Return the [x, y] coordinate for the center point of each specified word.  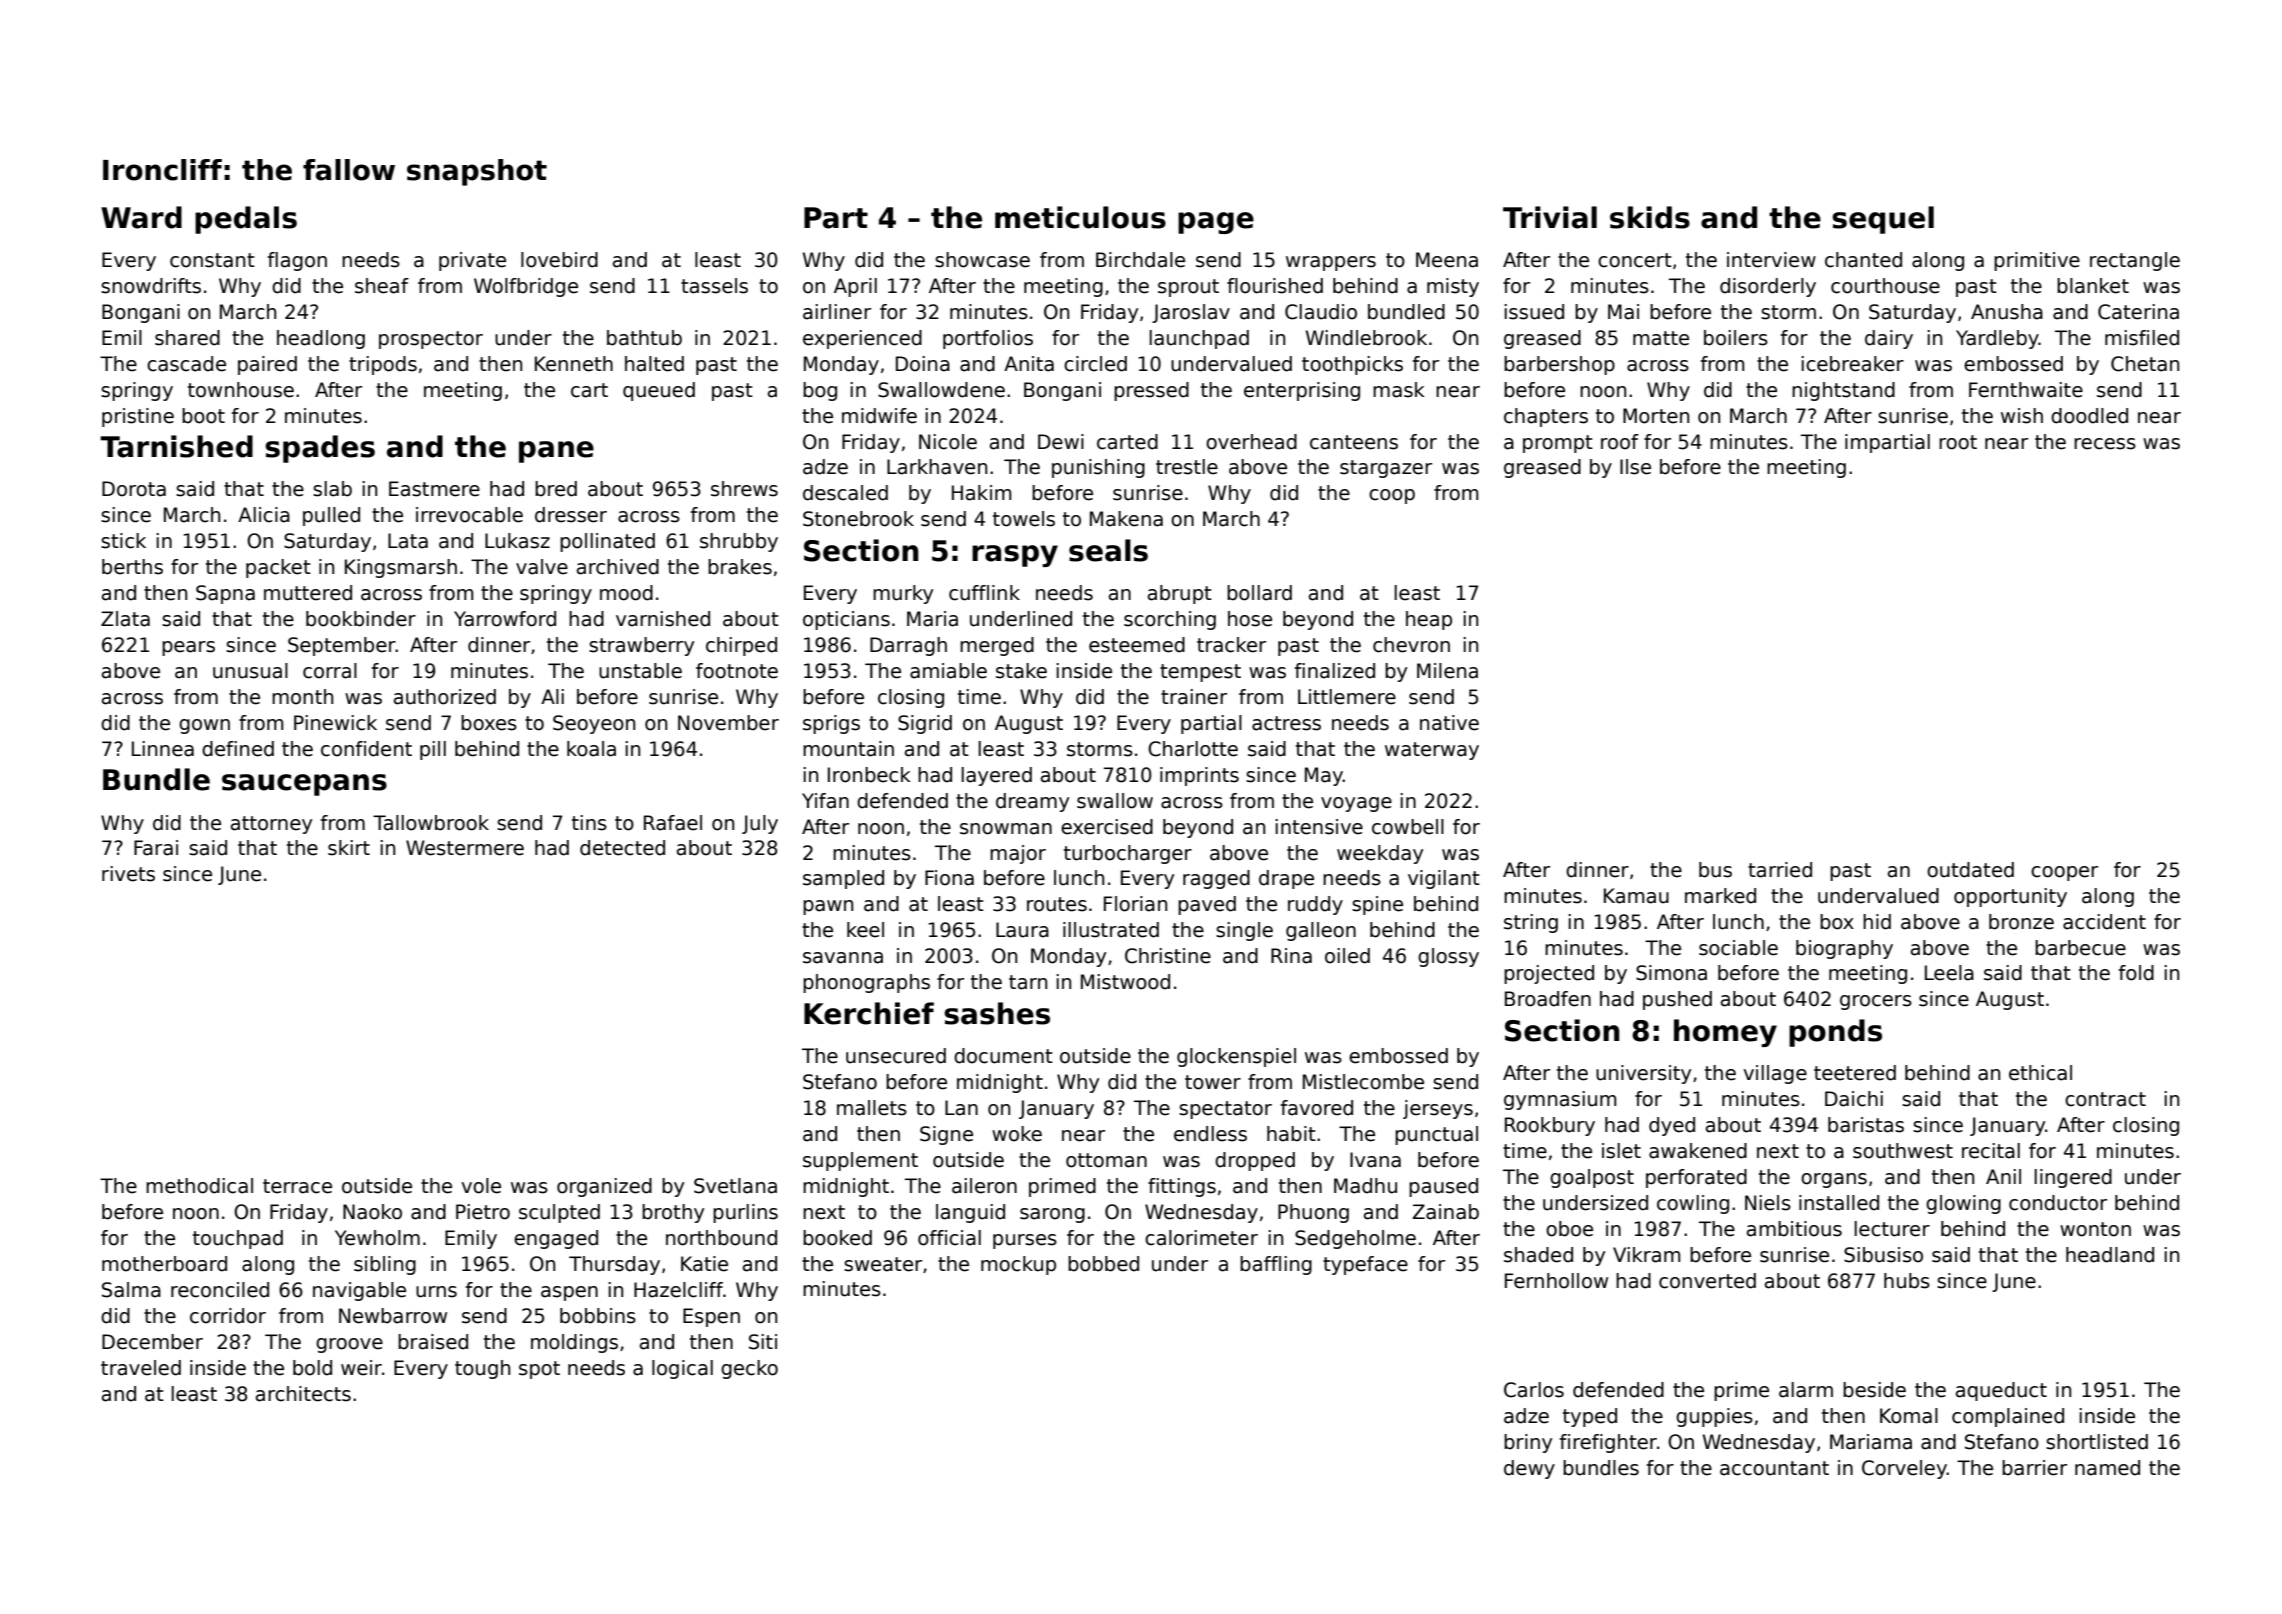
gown [204, 726]
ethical [2040, 1073]
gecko [749, 1369]
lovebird [559, 260]
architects [303, 1394]
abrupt [1180, 594]
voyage [1356, 804]
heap [1429, 620]
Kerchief [869, 1013]
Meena [1447, 260]
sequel [1883, 220]
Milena [1447, 671]
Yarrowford [505, 619]
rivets [128, 874]
